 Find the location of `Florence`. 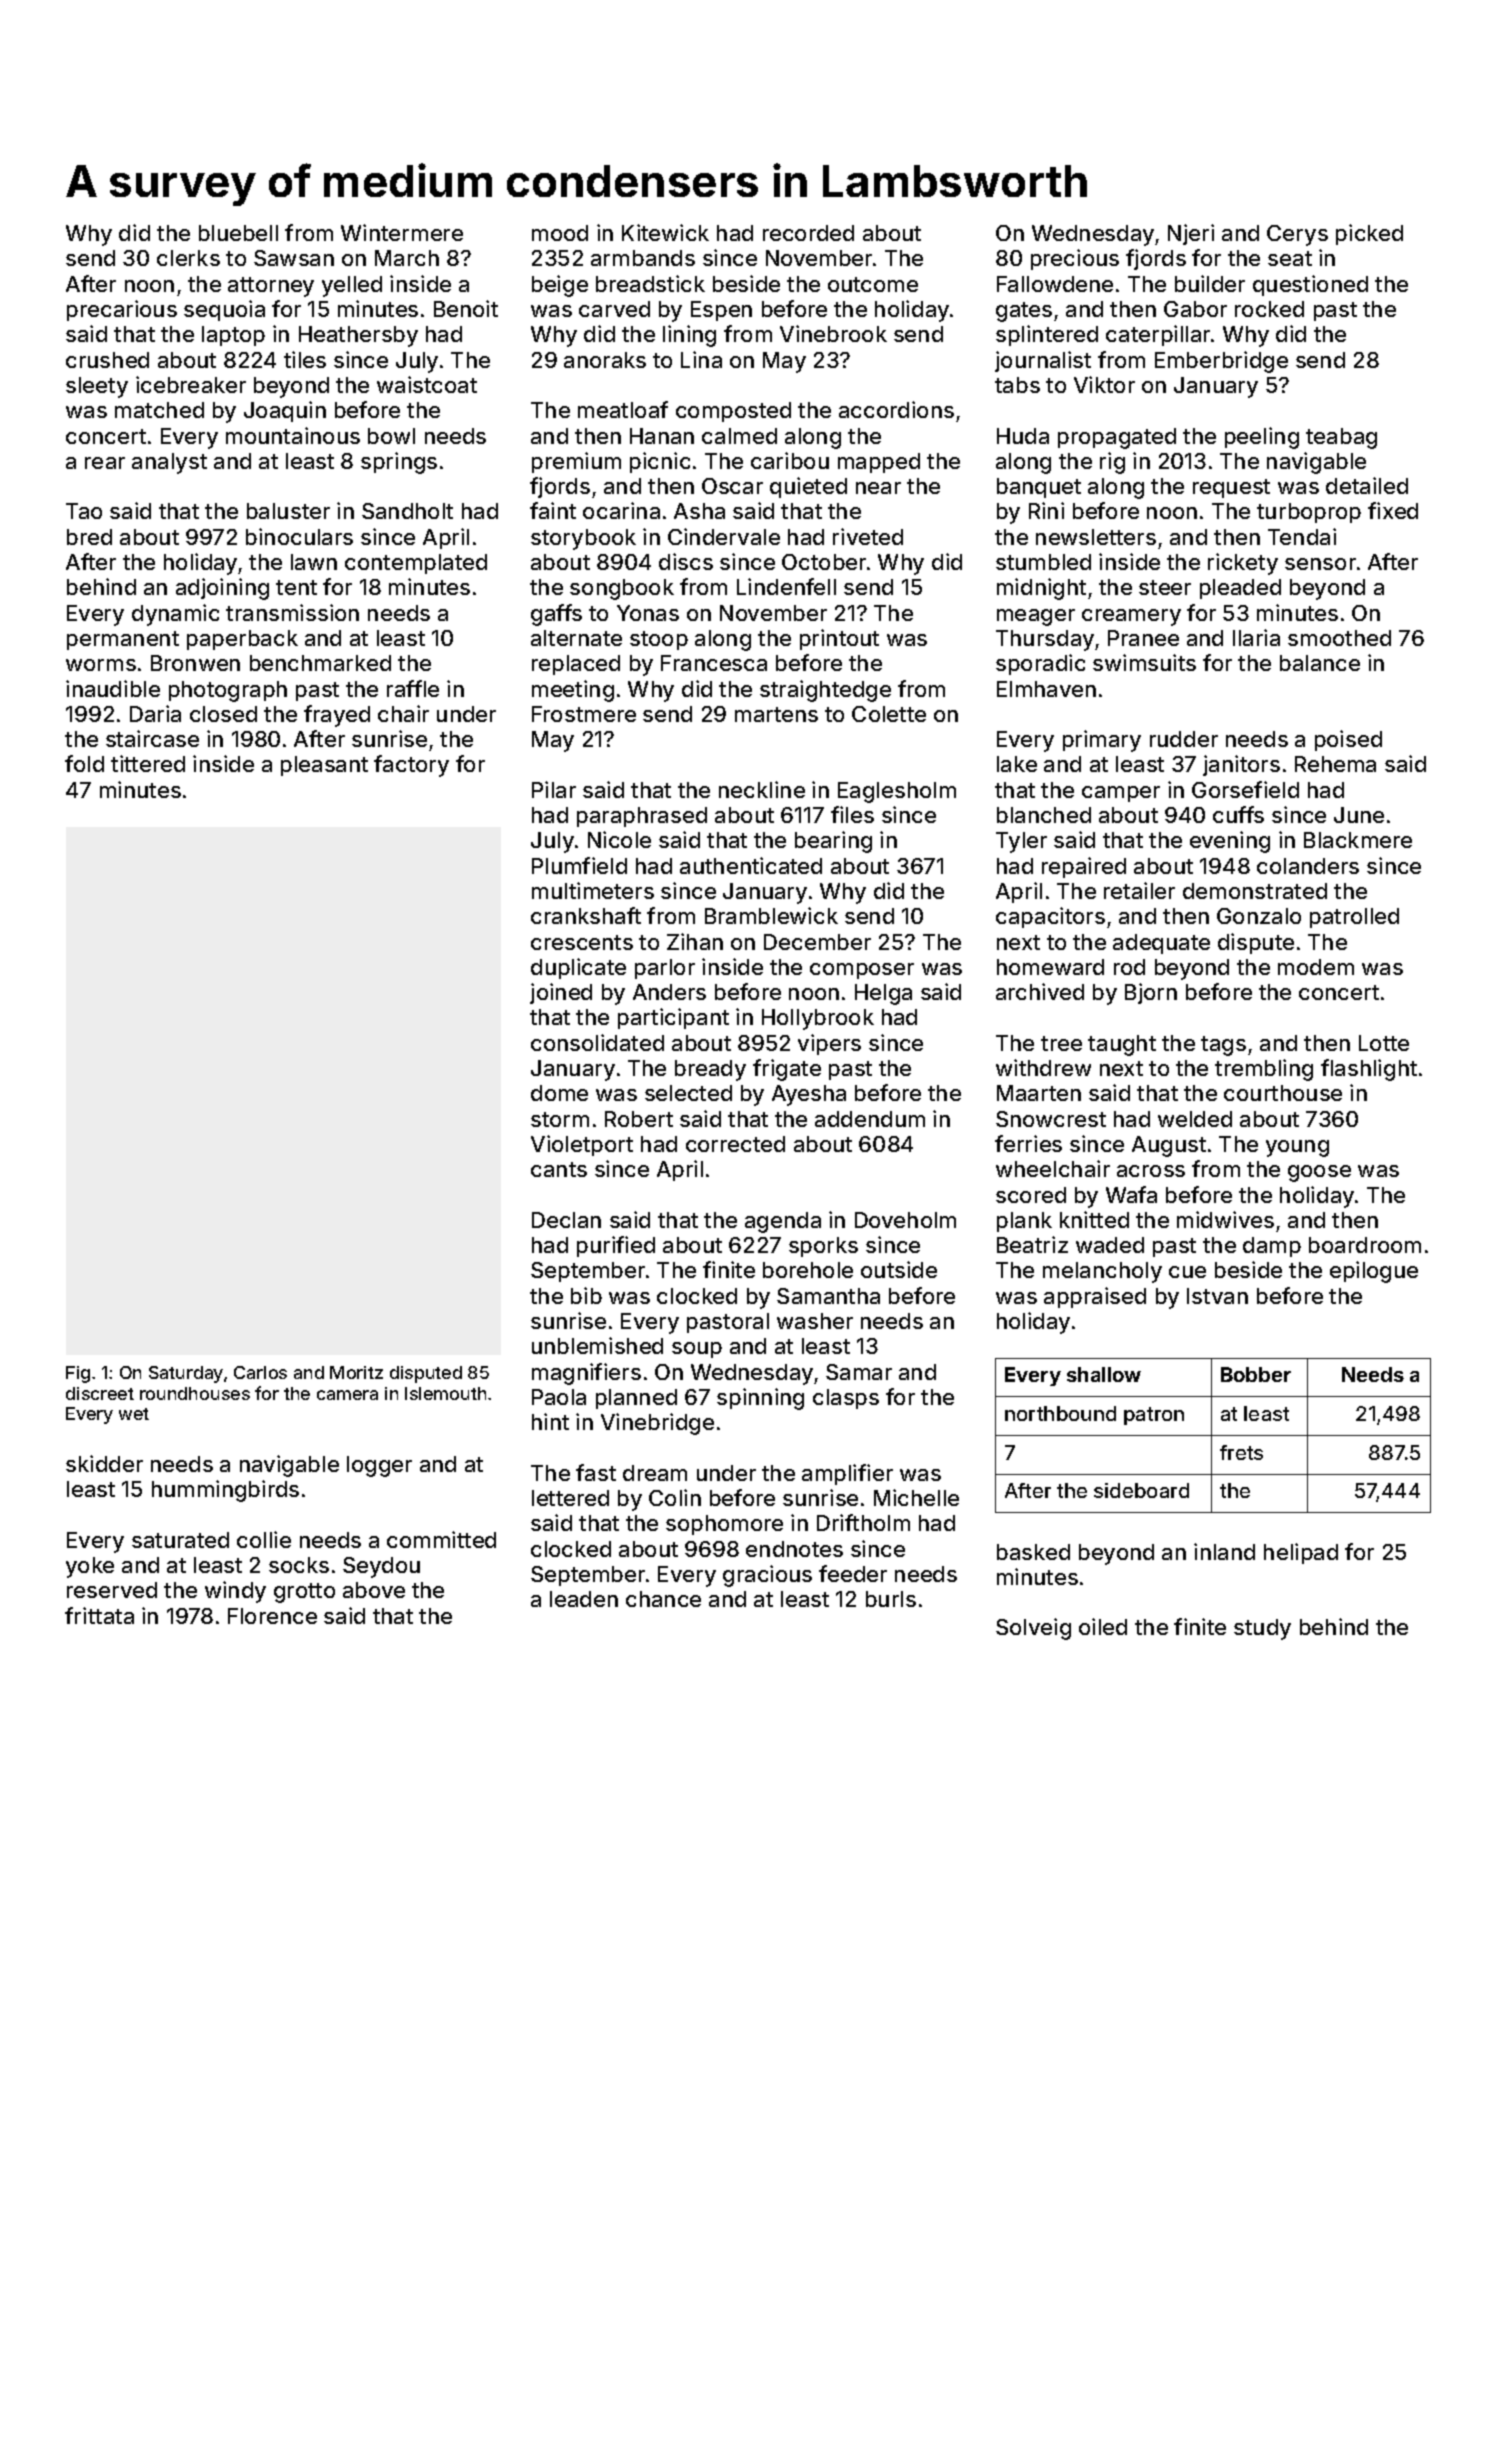

Florence is located at coordinates (272, 1616).
